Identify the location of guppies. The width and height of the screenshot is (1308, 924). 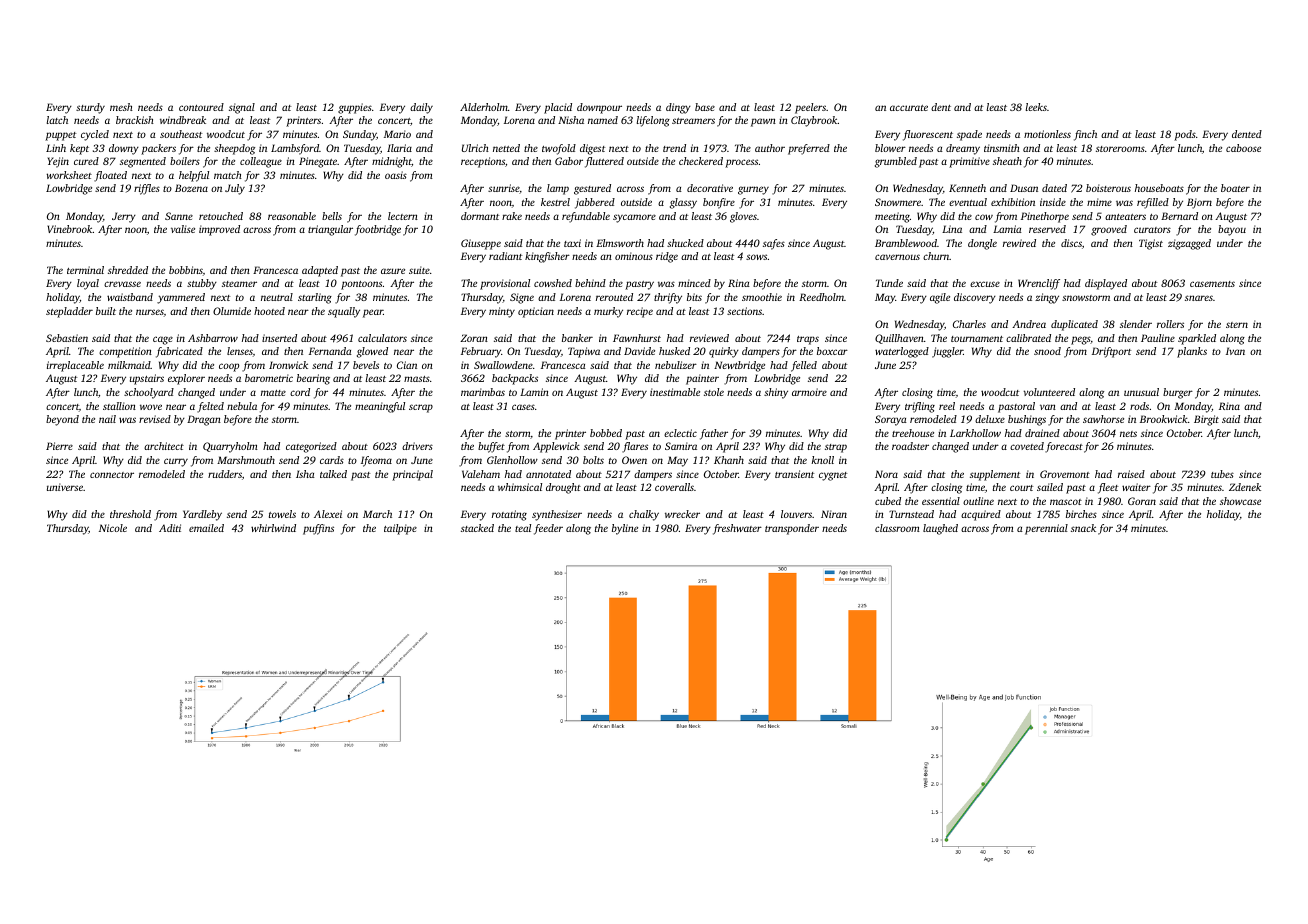
(355, 108).
